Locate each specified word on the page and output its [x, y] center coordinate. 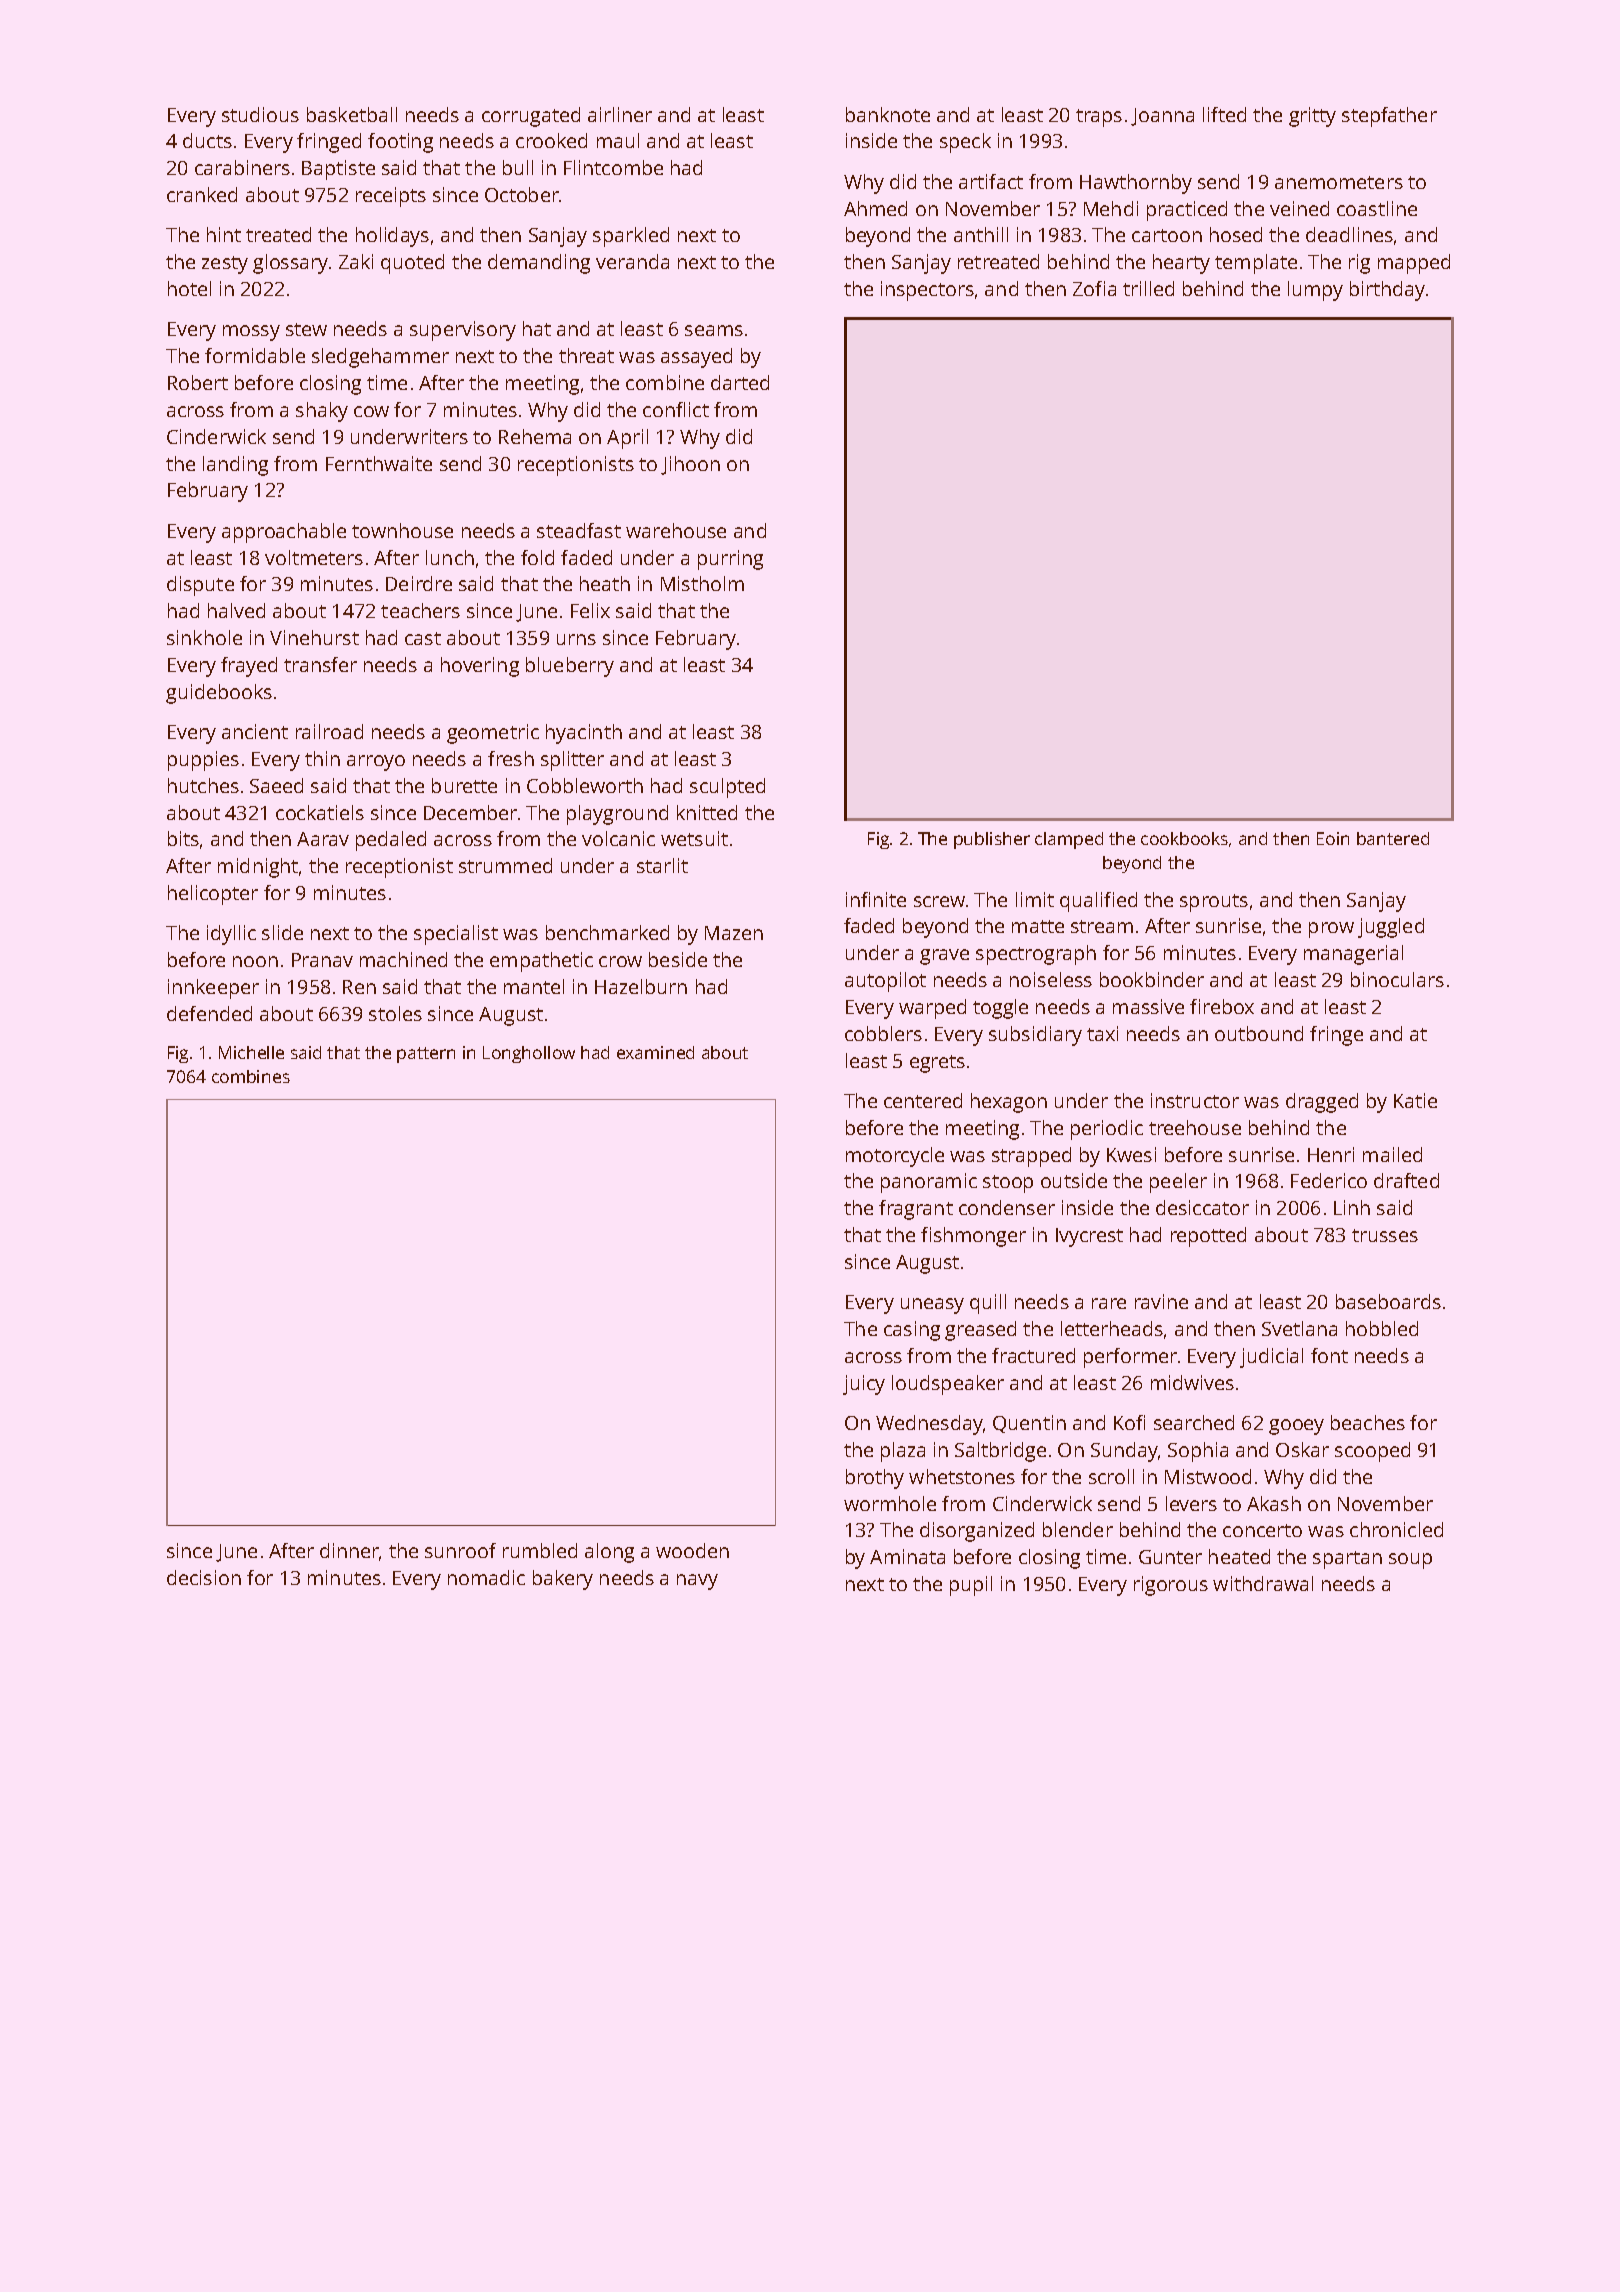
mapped [1414, 264]
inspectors [927, 291]
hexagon [1009, 1103]
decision [204, 1577]
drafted [1406, 1180]
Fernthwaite [379, 463]
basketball [352, 114]
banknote [888, 114]
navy [697, 1582]
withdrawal [1263, 1583]
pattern [426, 1055]
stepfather [1389, 117]
